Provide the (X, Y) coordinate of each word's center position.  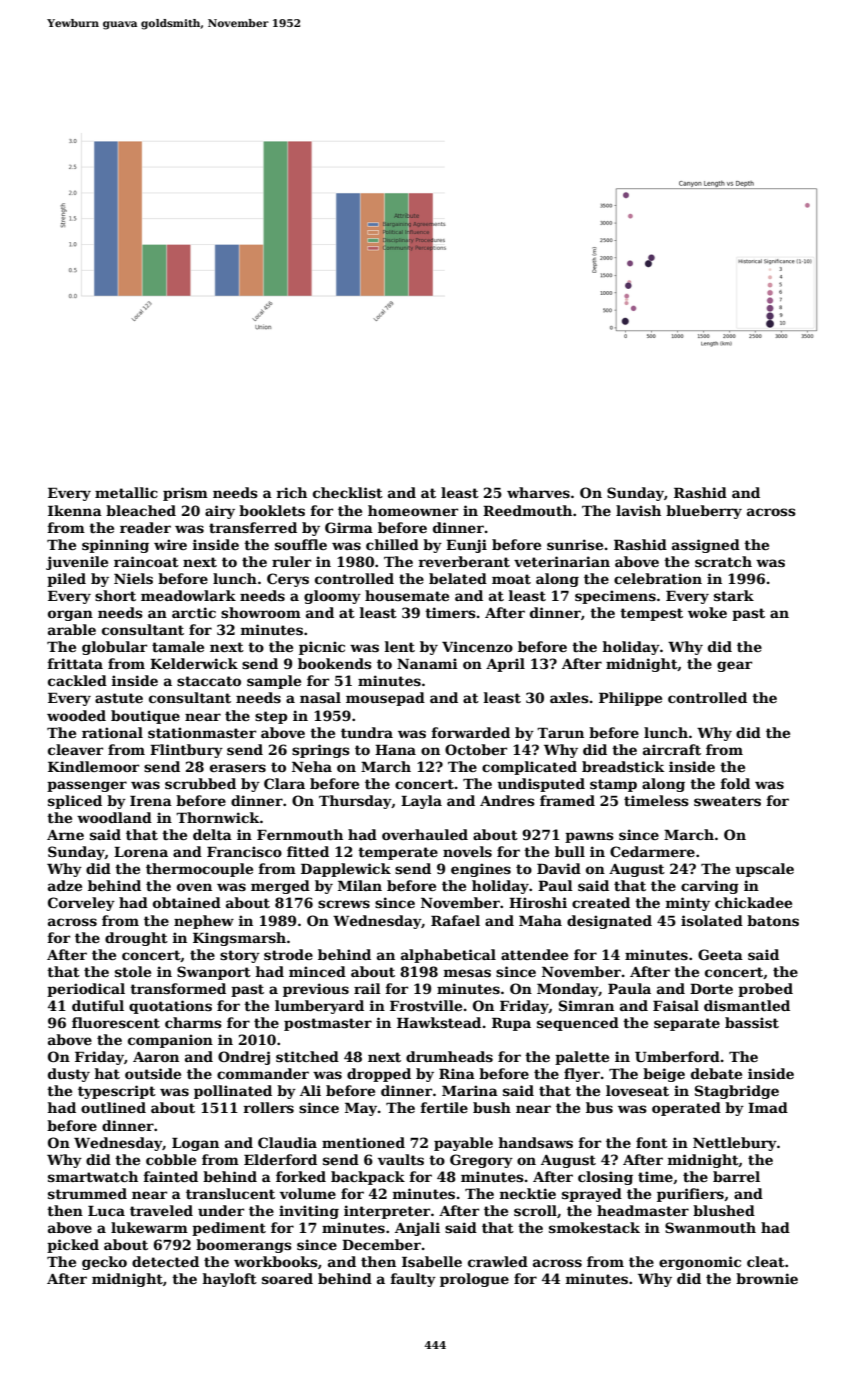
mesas (467, 973)
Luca (106, 1211)
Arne (65, 835)
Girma (349, 527)
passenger (87, 786)
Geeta (720, 954)
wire (170, 544)
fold (735, 783)
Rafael (455, 920)
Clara (284, 783)
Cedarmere (652, 851)
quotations (170, 1007)
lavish (638, 510)
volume (308, 1193)
